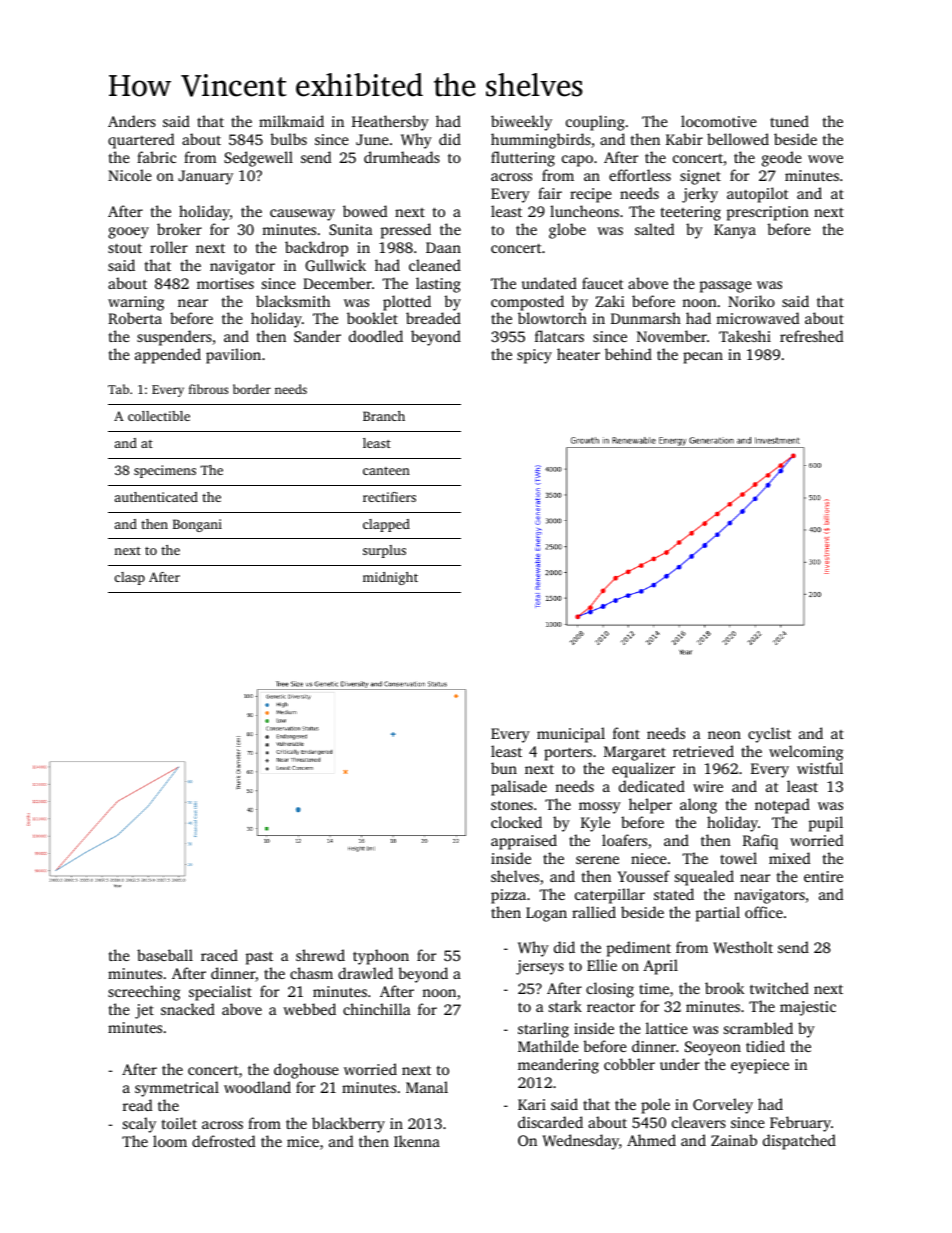  Describe the element at coordinates (724, 735) in the document. I see `neon` at that location.
